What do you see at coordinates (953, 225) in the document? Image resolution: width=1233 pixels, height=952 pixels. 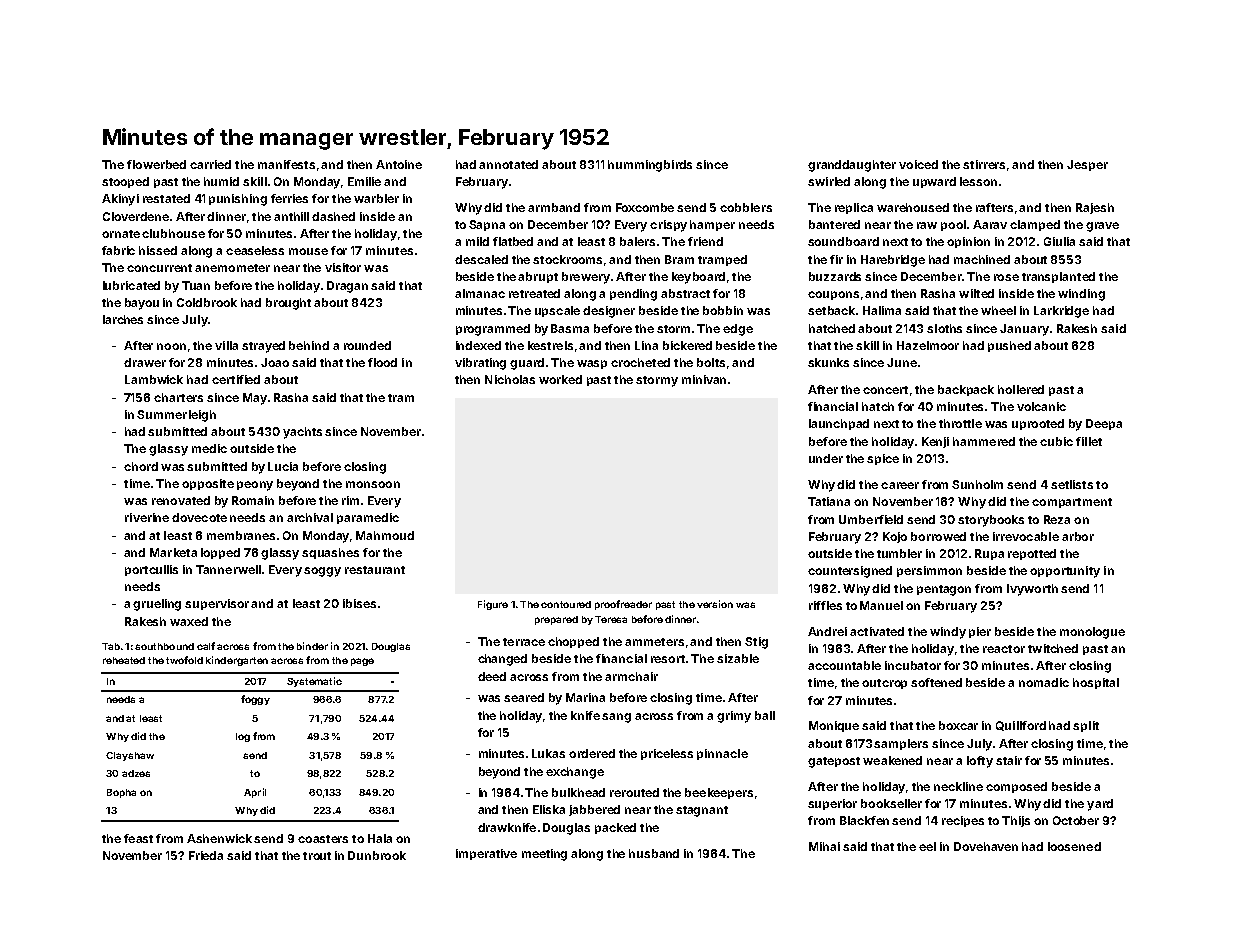 I see `pool` at bounding box center [953, 225].
